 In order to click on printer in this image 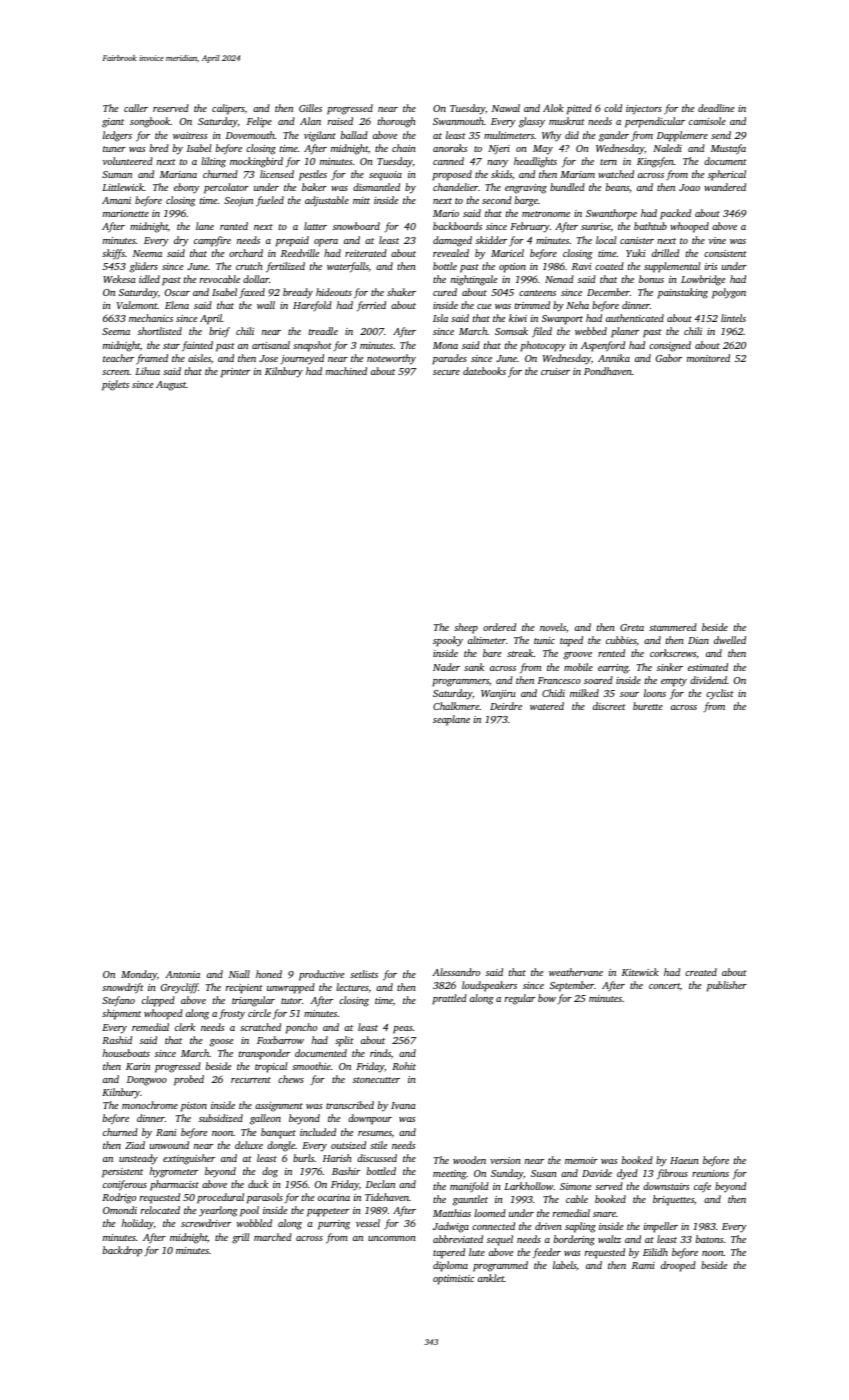, I will do `click(235, 373)`.
